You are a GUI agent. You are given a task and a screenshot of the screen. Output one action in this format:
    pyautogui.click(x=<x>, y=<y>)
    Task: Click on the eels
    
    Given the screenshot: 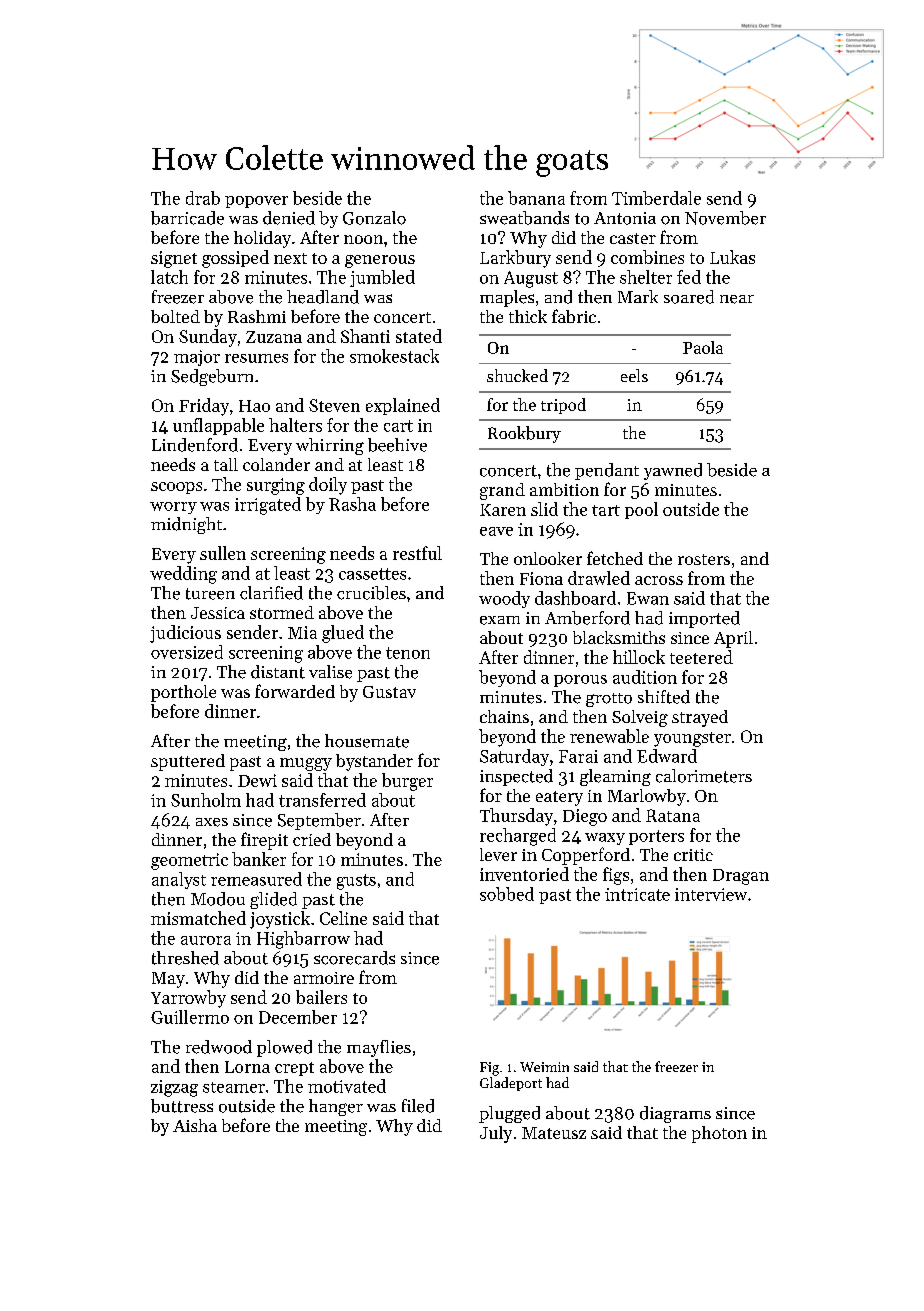 What is the action you would take?
    pyautogui.click(x=634, y=375)
